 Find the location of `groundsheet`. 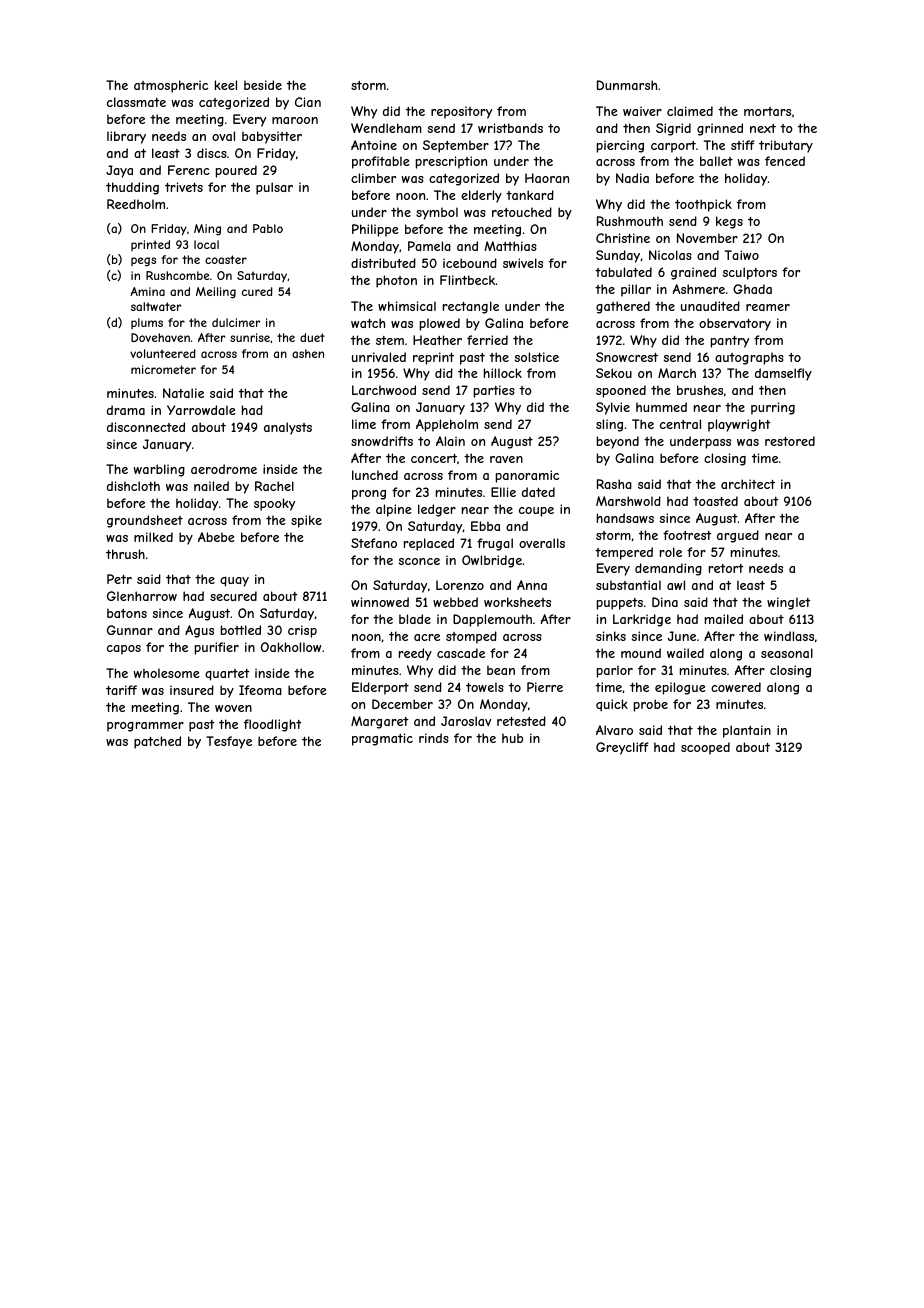

groundsheet is located at coordinates (145, 521).
